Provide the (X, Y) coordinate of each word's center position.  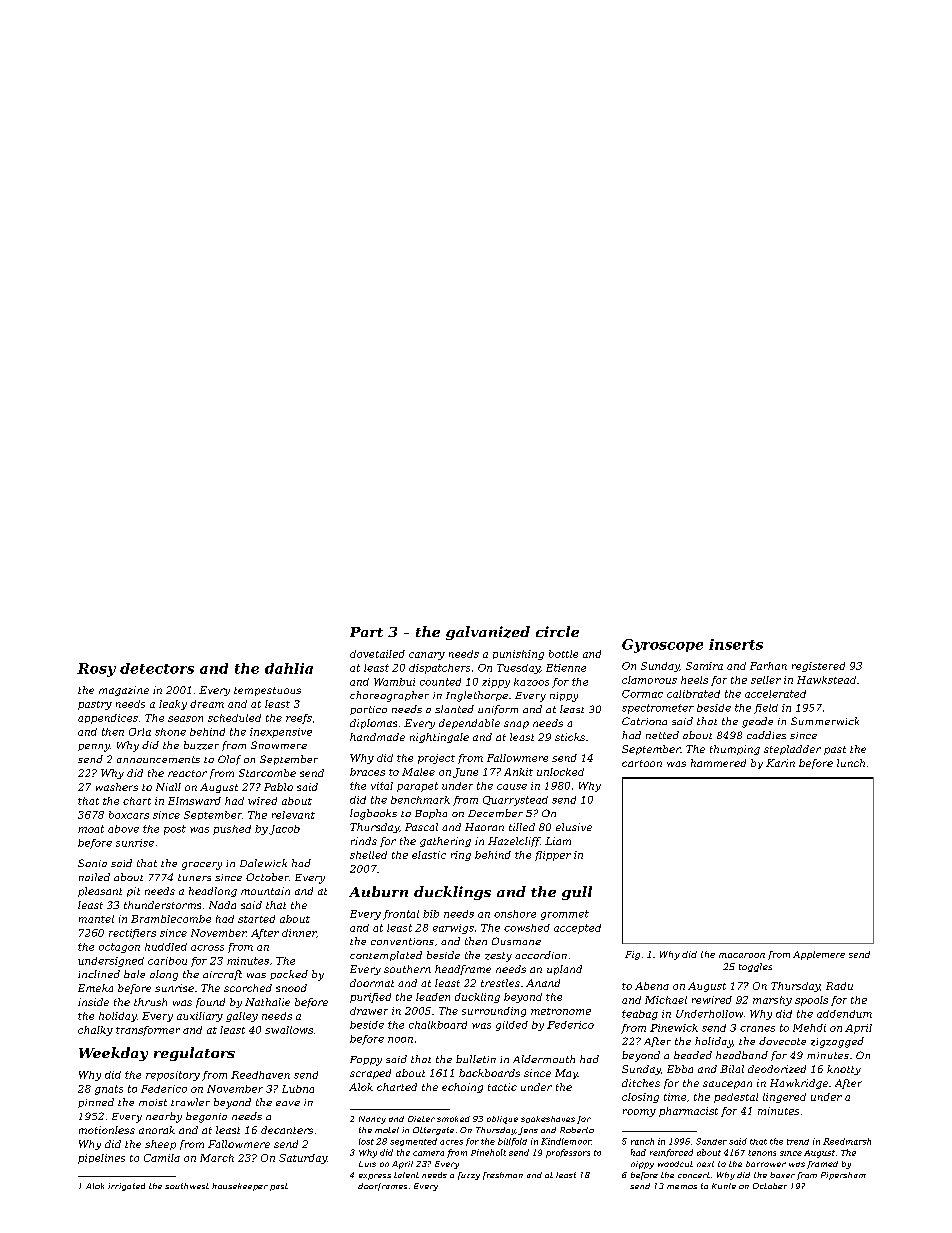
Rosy (96, 670)
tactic (502, 1087)
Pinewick (674, 1028)
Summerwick (825, 721)
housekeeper (240, 1187)
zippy (496, 683)
